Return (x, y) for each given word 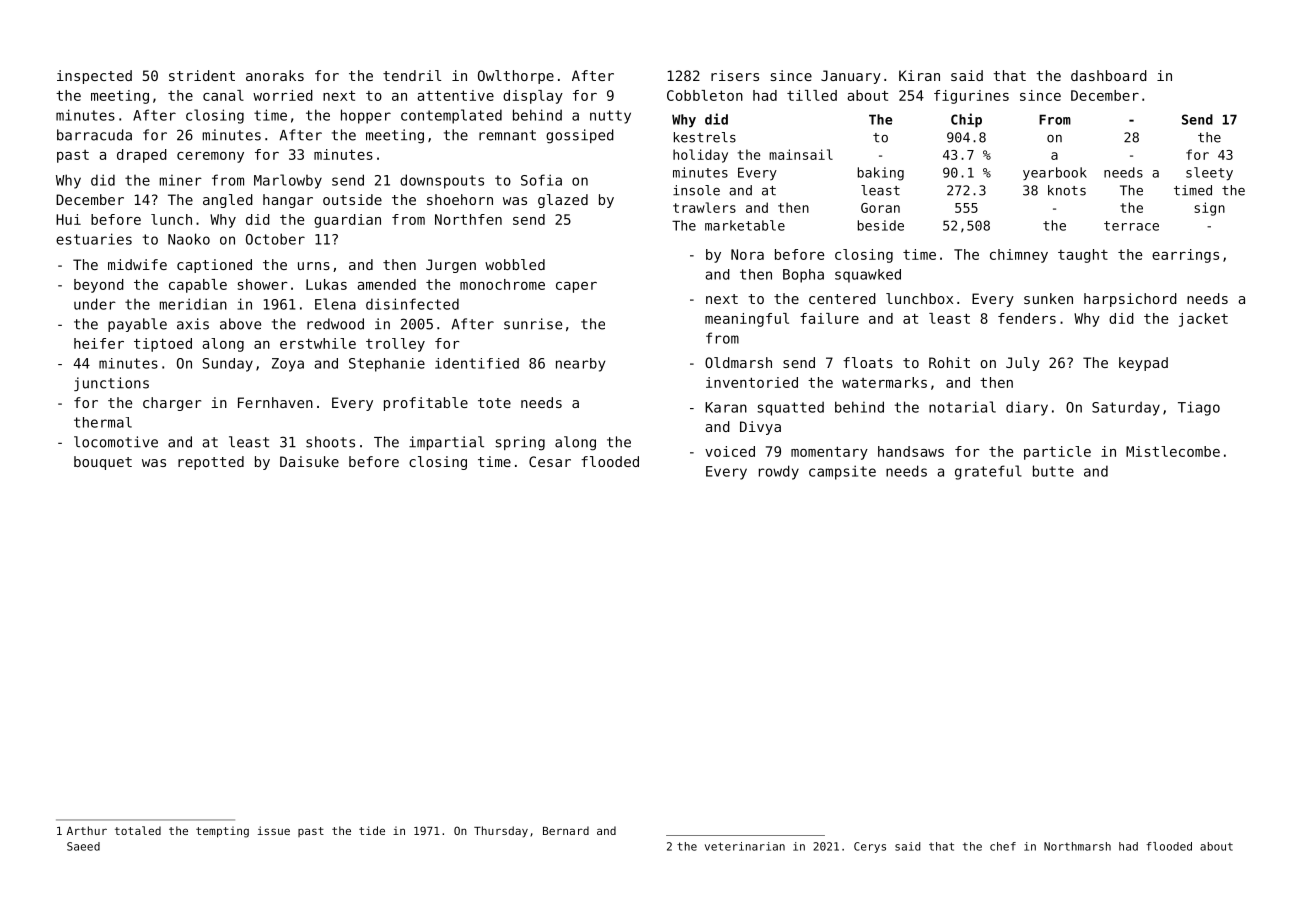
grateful (988, 472)
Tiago (1199, 408)
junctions (111, 384)
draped (142, 156)
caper (576, 287)
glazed (563, 201)
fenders (1027, 318)
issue (274, 830)
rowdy (779, 472)
